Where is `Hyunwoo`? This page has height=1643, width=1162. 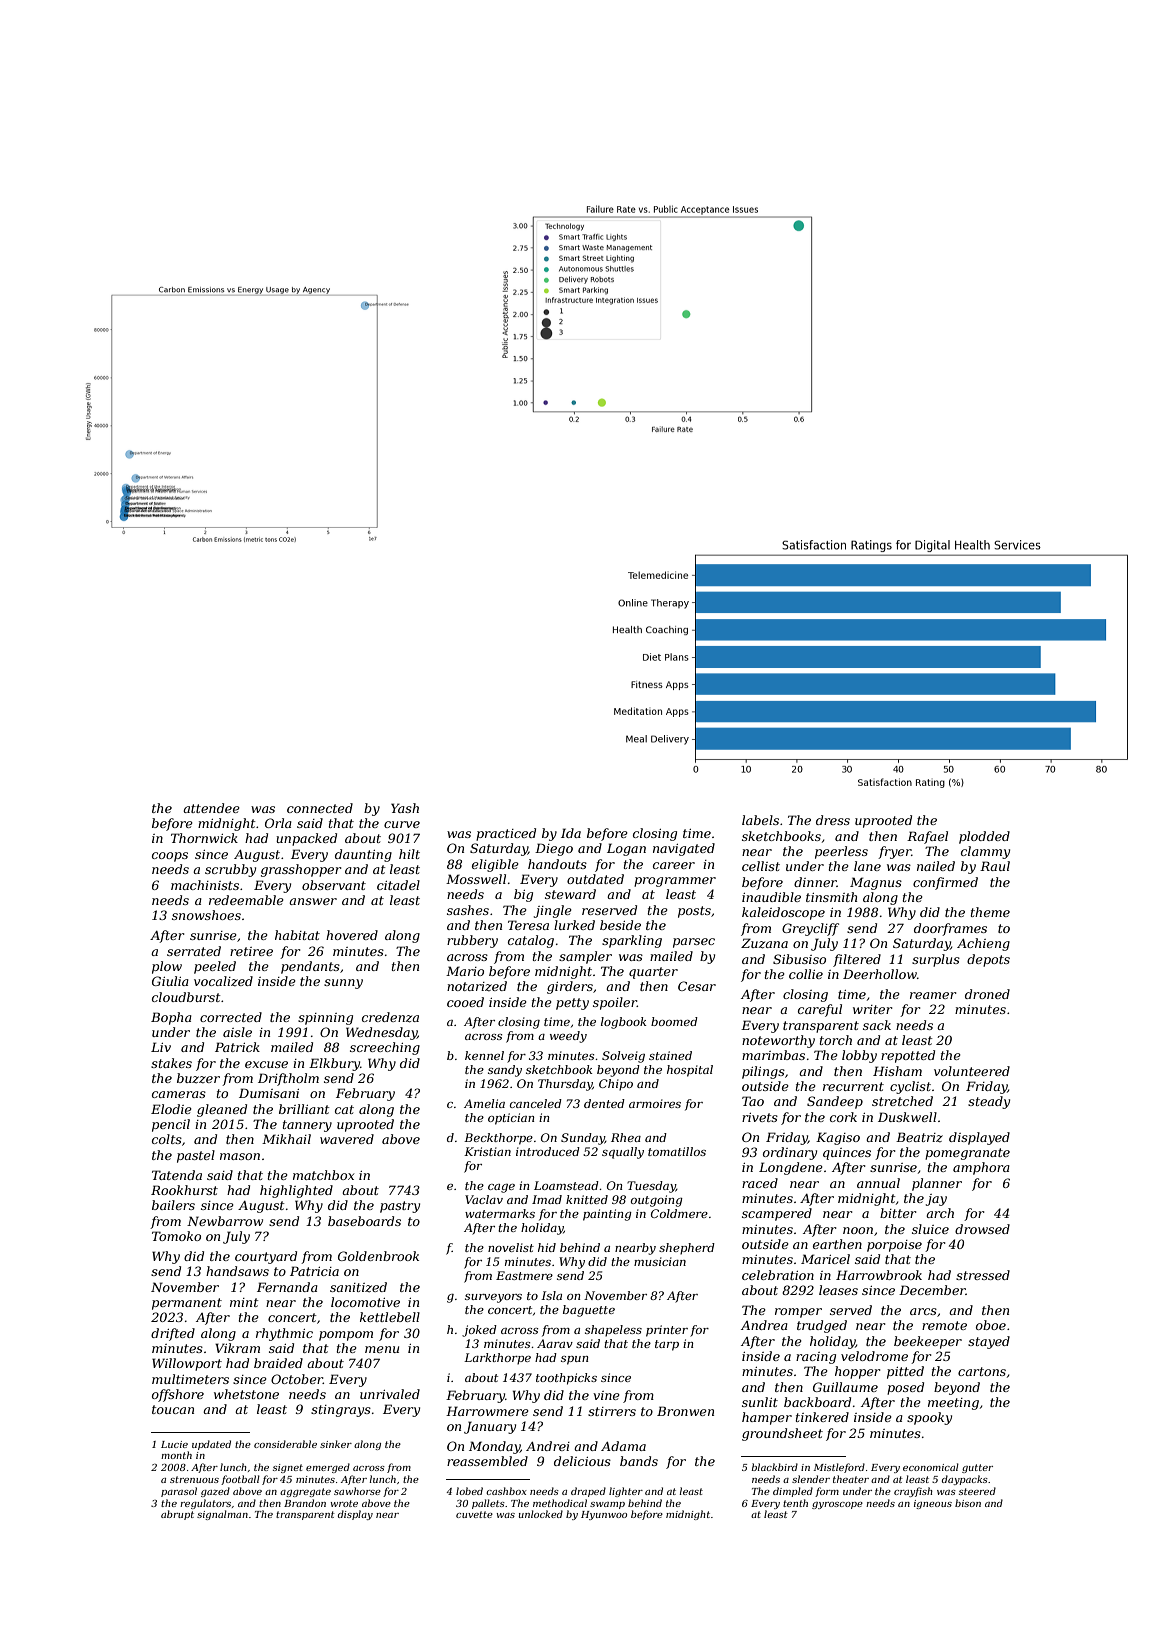 Hyunwoo is located at coordinates (604, 1515).
